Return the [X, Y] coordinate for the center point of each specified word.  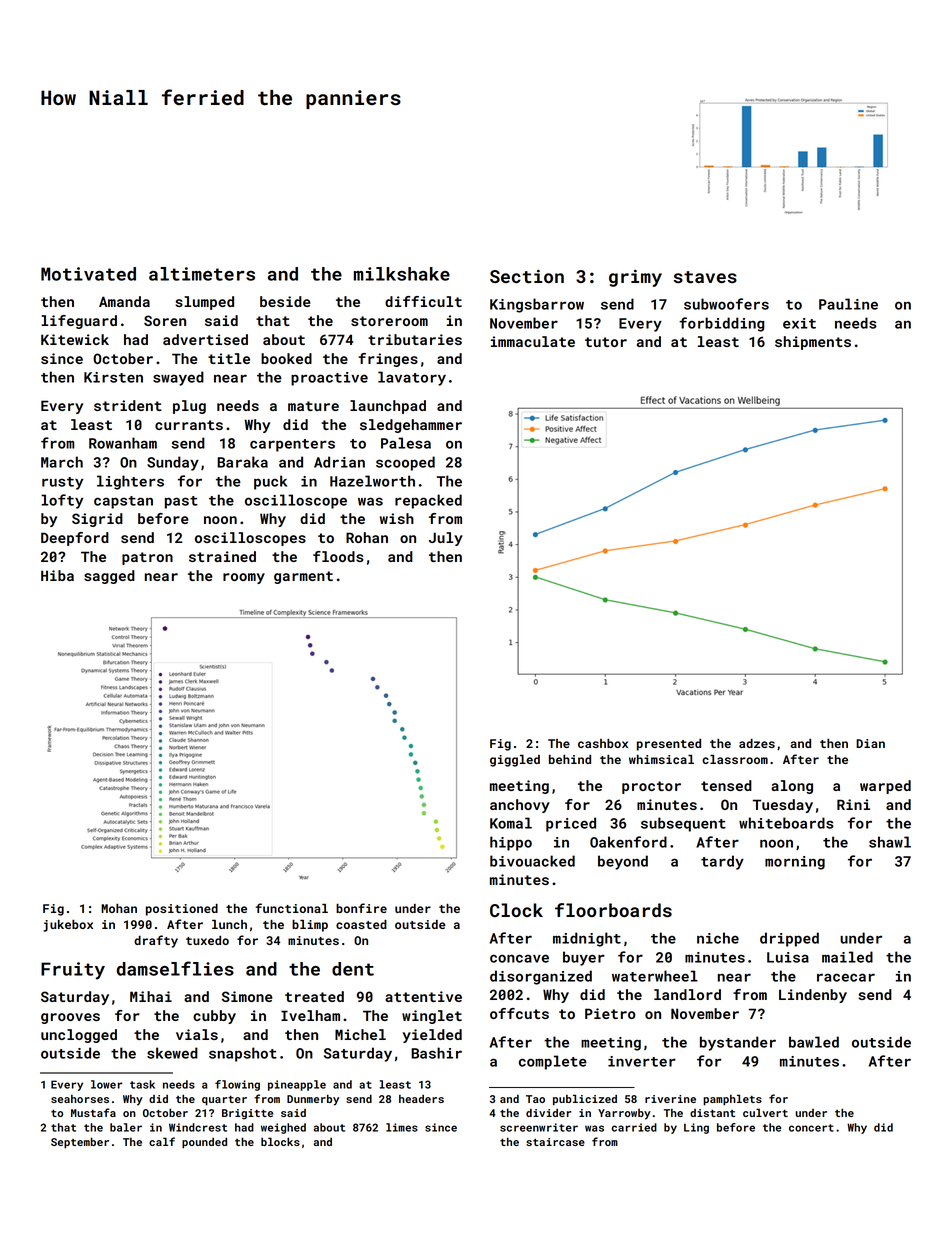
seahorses [80, 1099]
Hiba [57, 575]
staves [705, 277]
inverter [642, 1061]
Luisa [788, 957]
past [181, 502]
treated [314, 996]
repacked [428, 501]
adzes [757, 743]
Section [527, 276]
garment [303, 577]
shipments [813, 343]
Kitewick [75, 339]
